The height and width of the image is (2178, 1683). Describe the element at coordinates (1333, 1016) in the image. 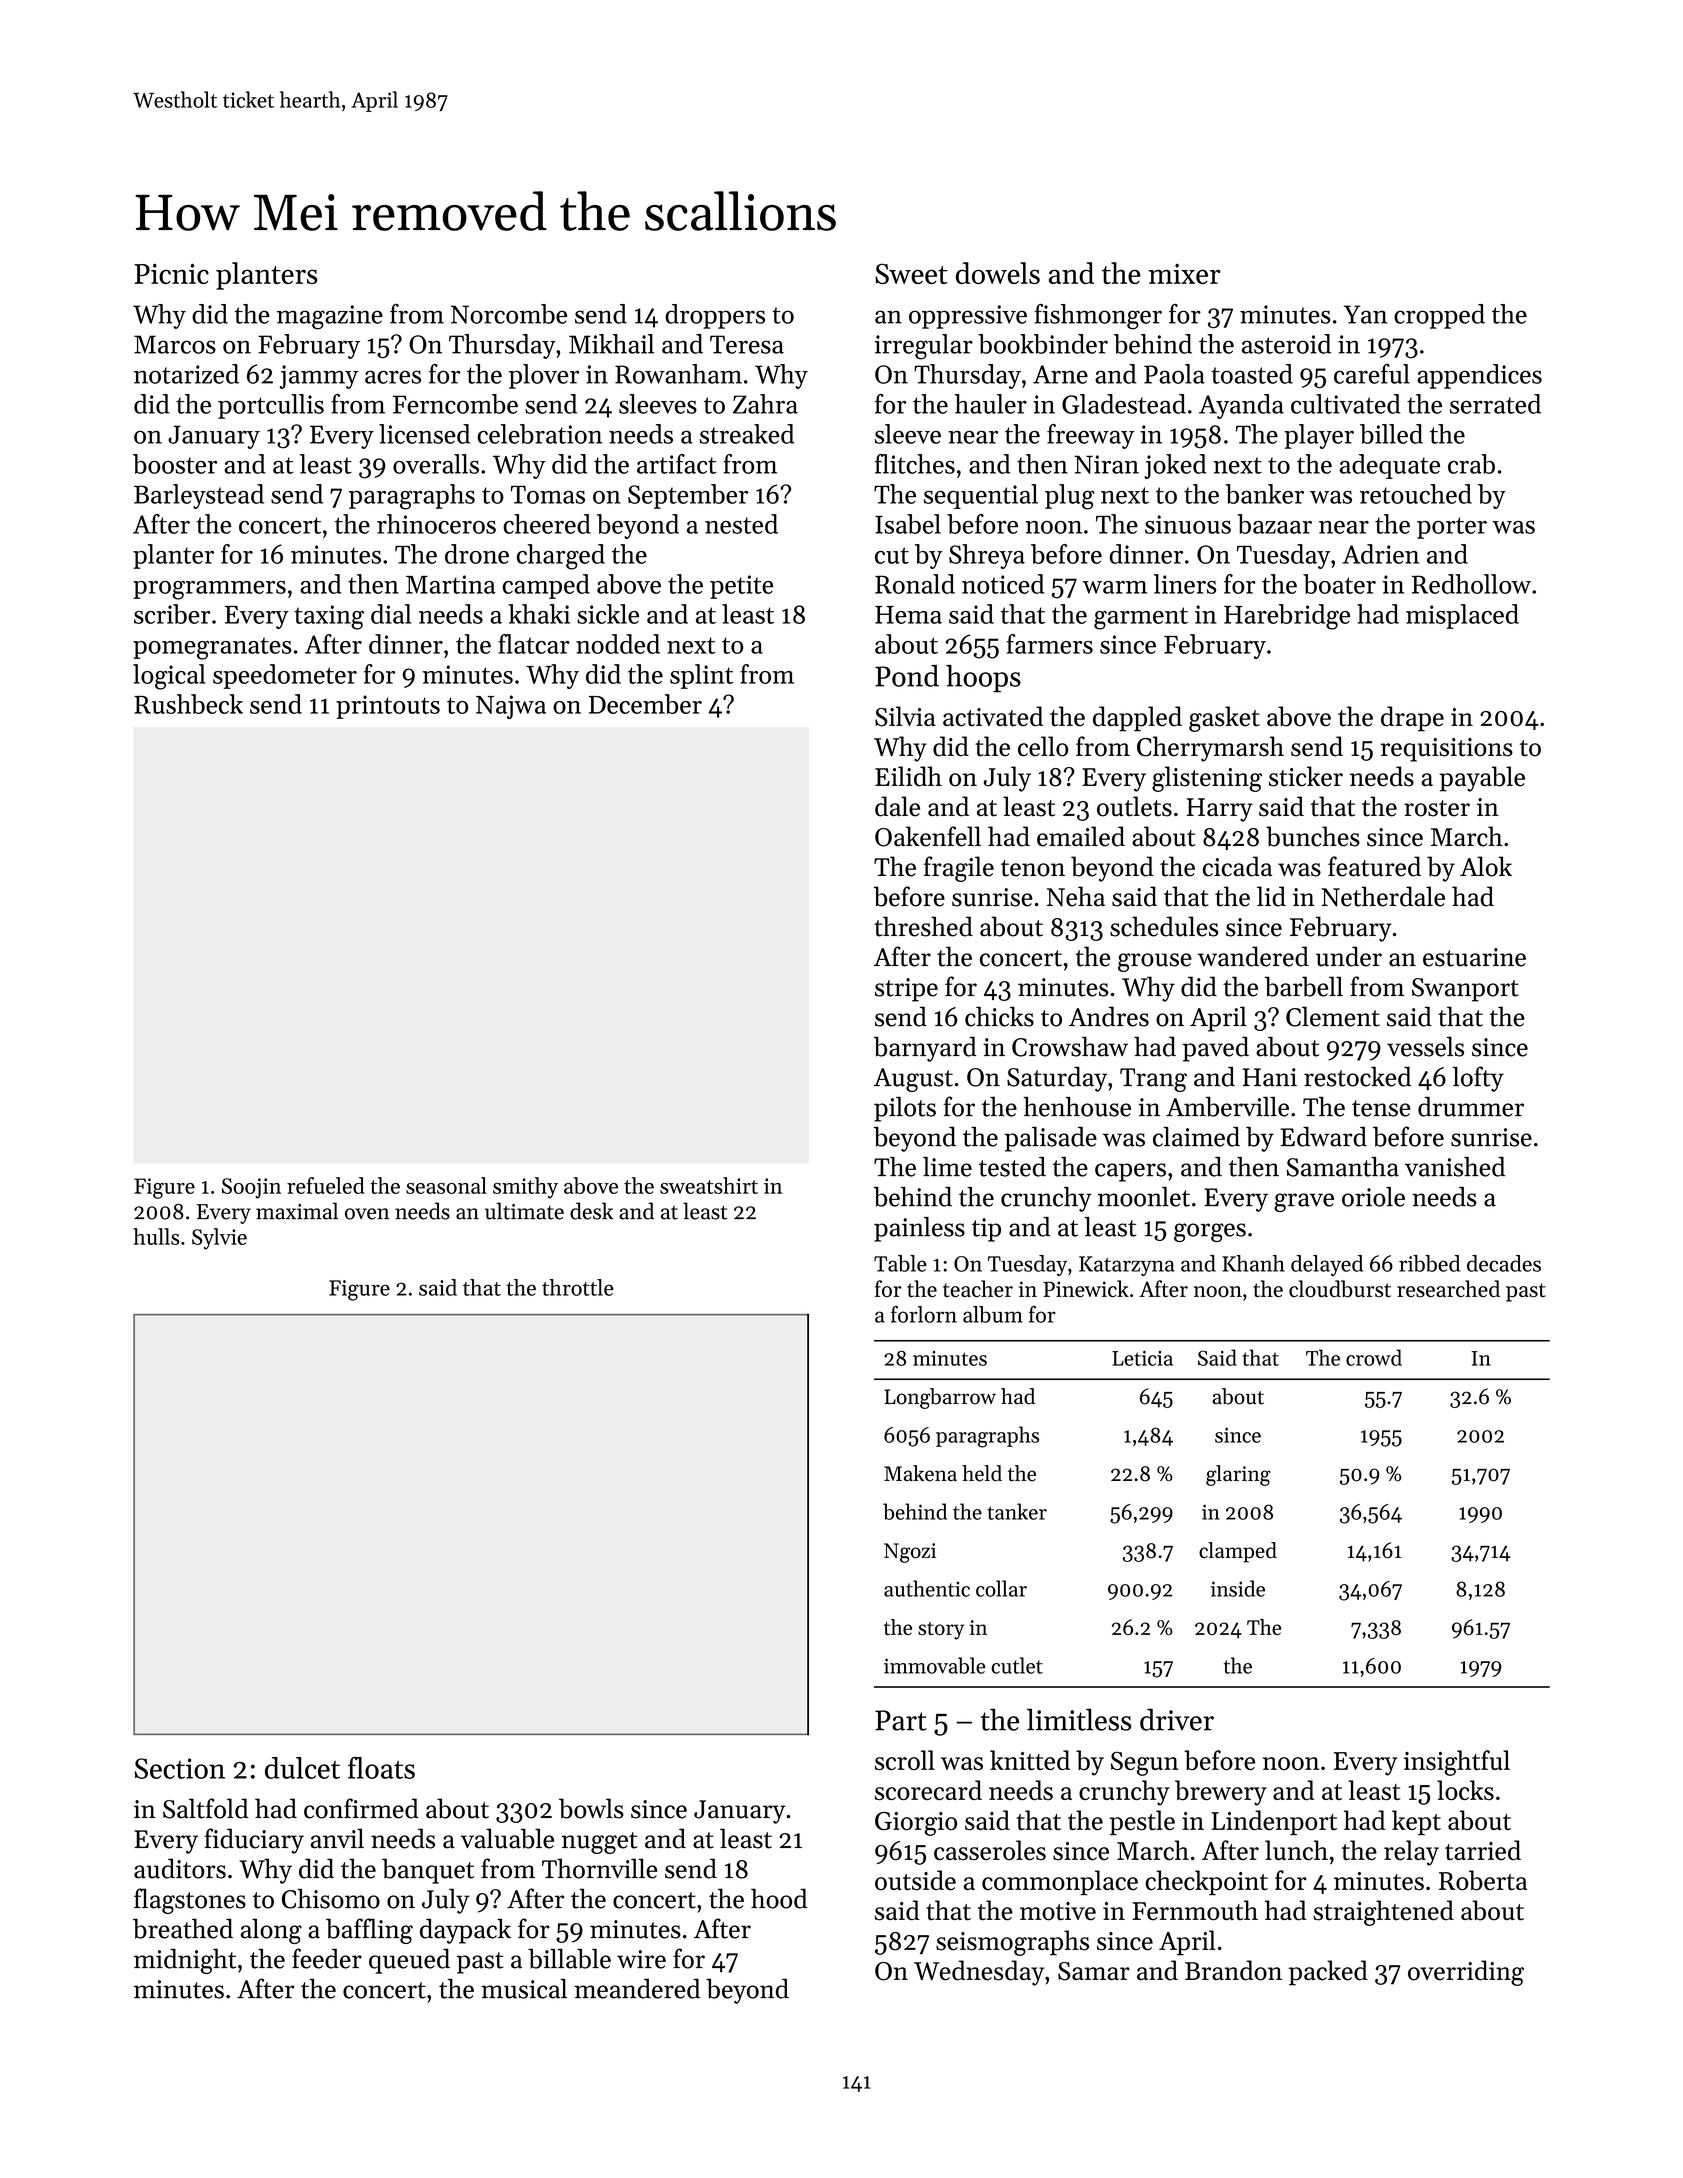

I see `Clement` at that location.
